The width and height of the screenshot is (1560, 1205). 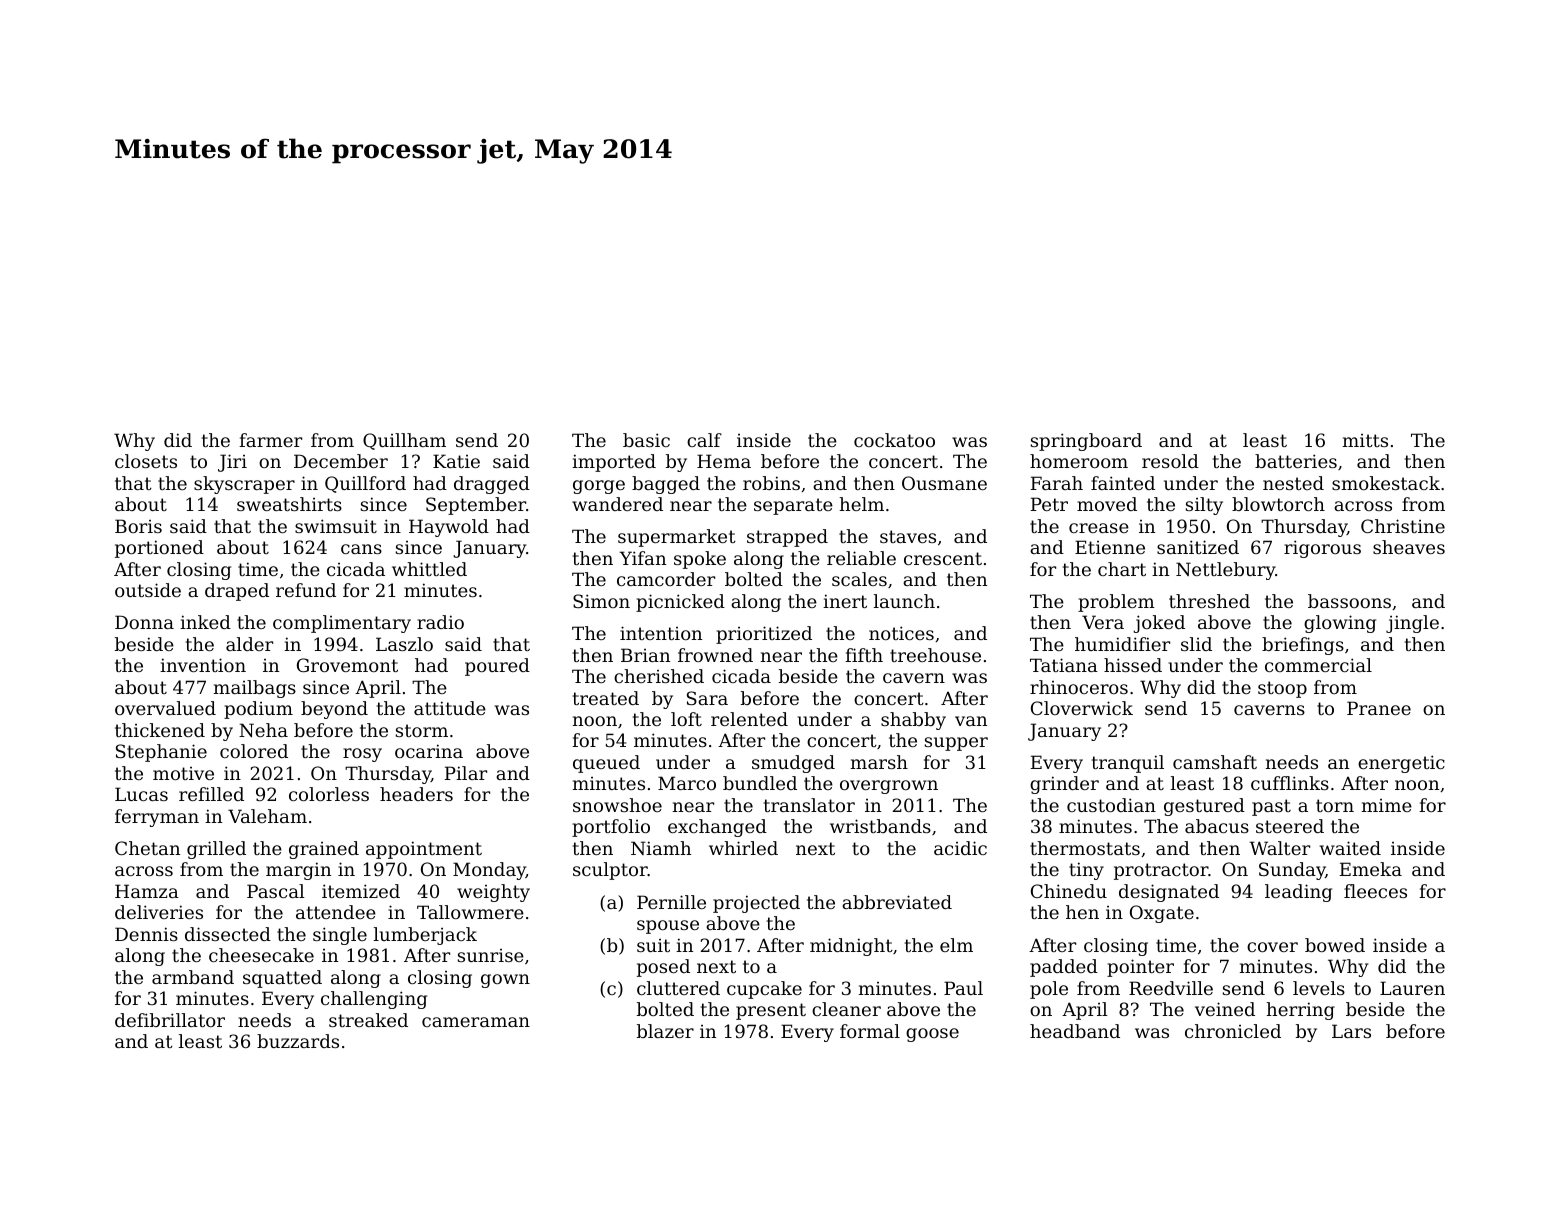 I want to click on Nettlebury, so click(x=1225, y=571).
